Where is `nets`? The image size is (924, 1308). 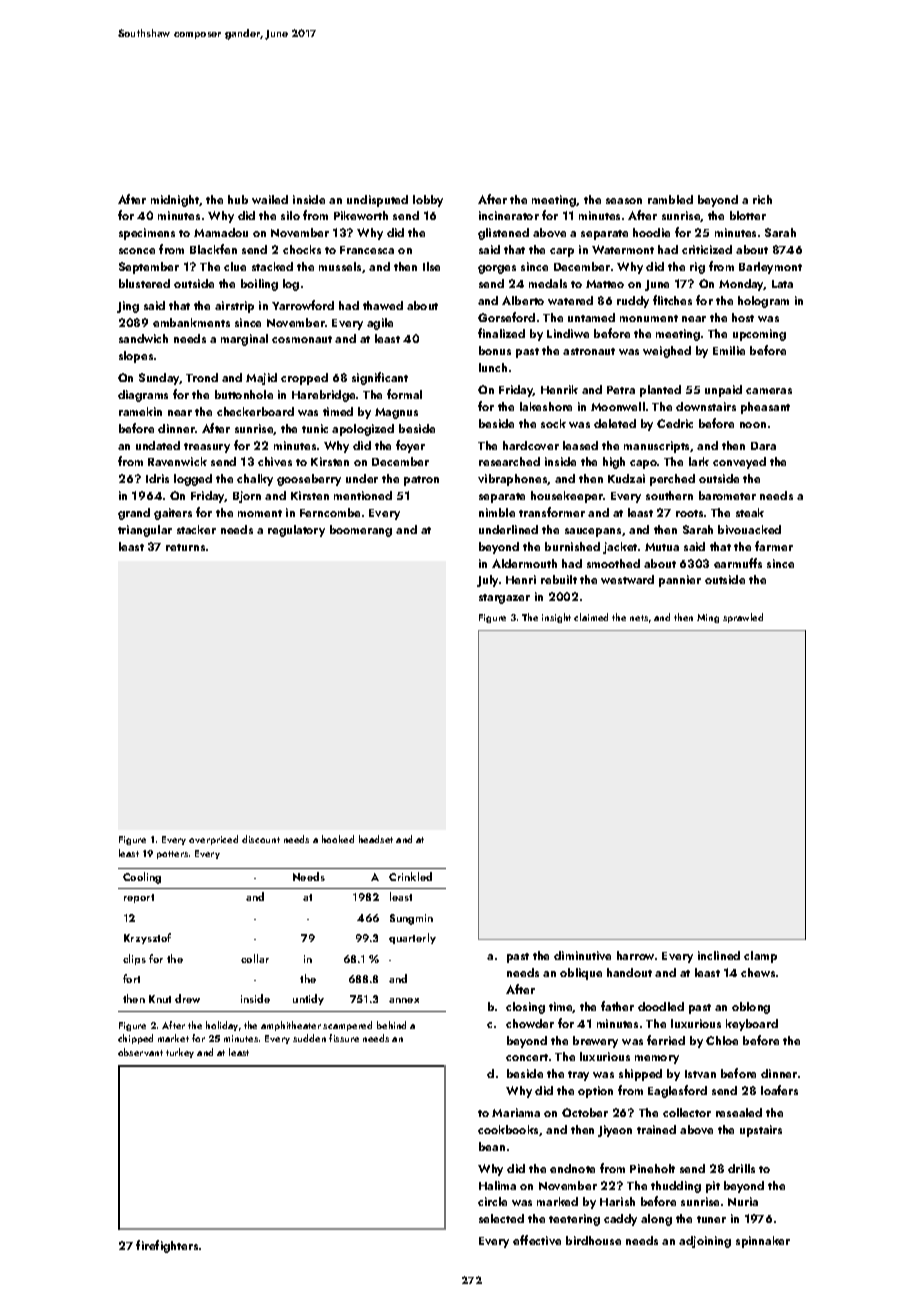 nets is located at coordinates (639, 618).
